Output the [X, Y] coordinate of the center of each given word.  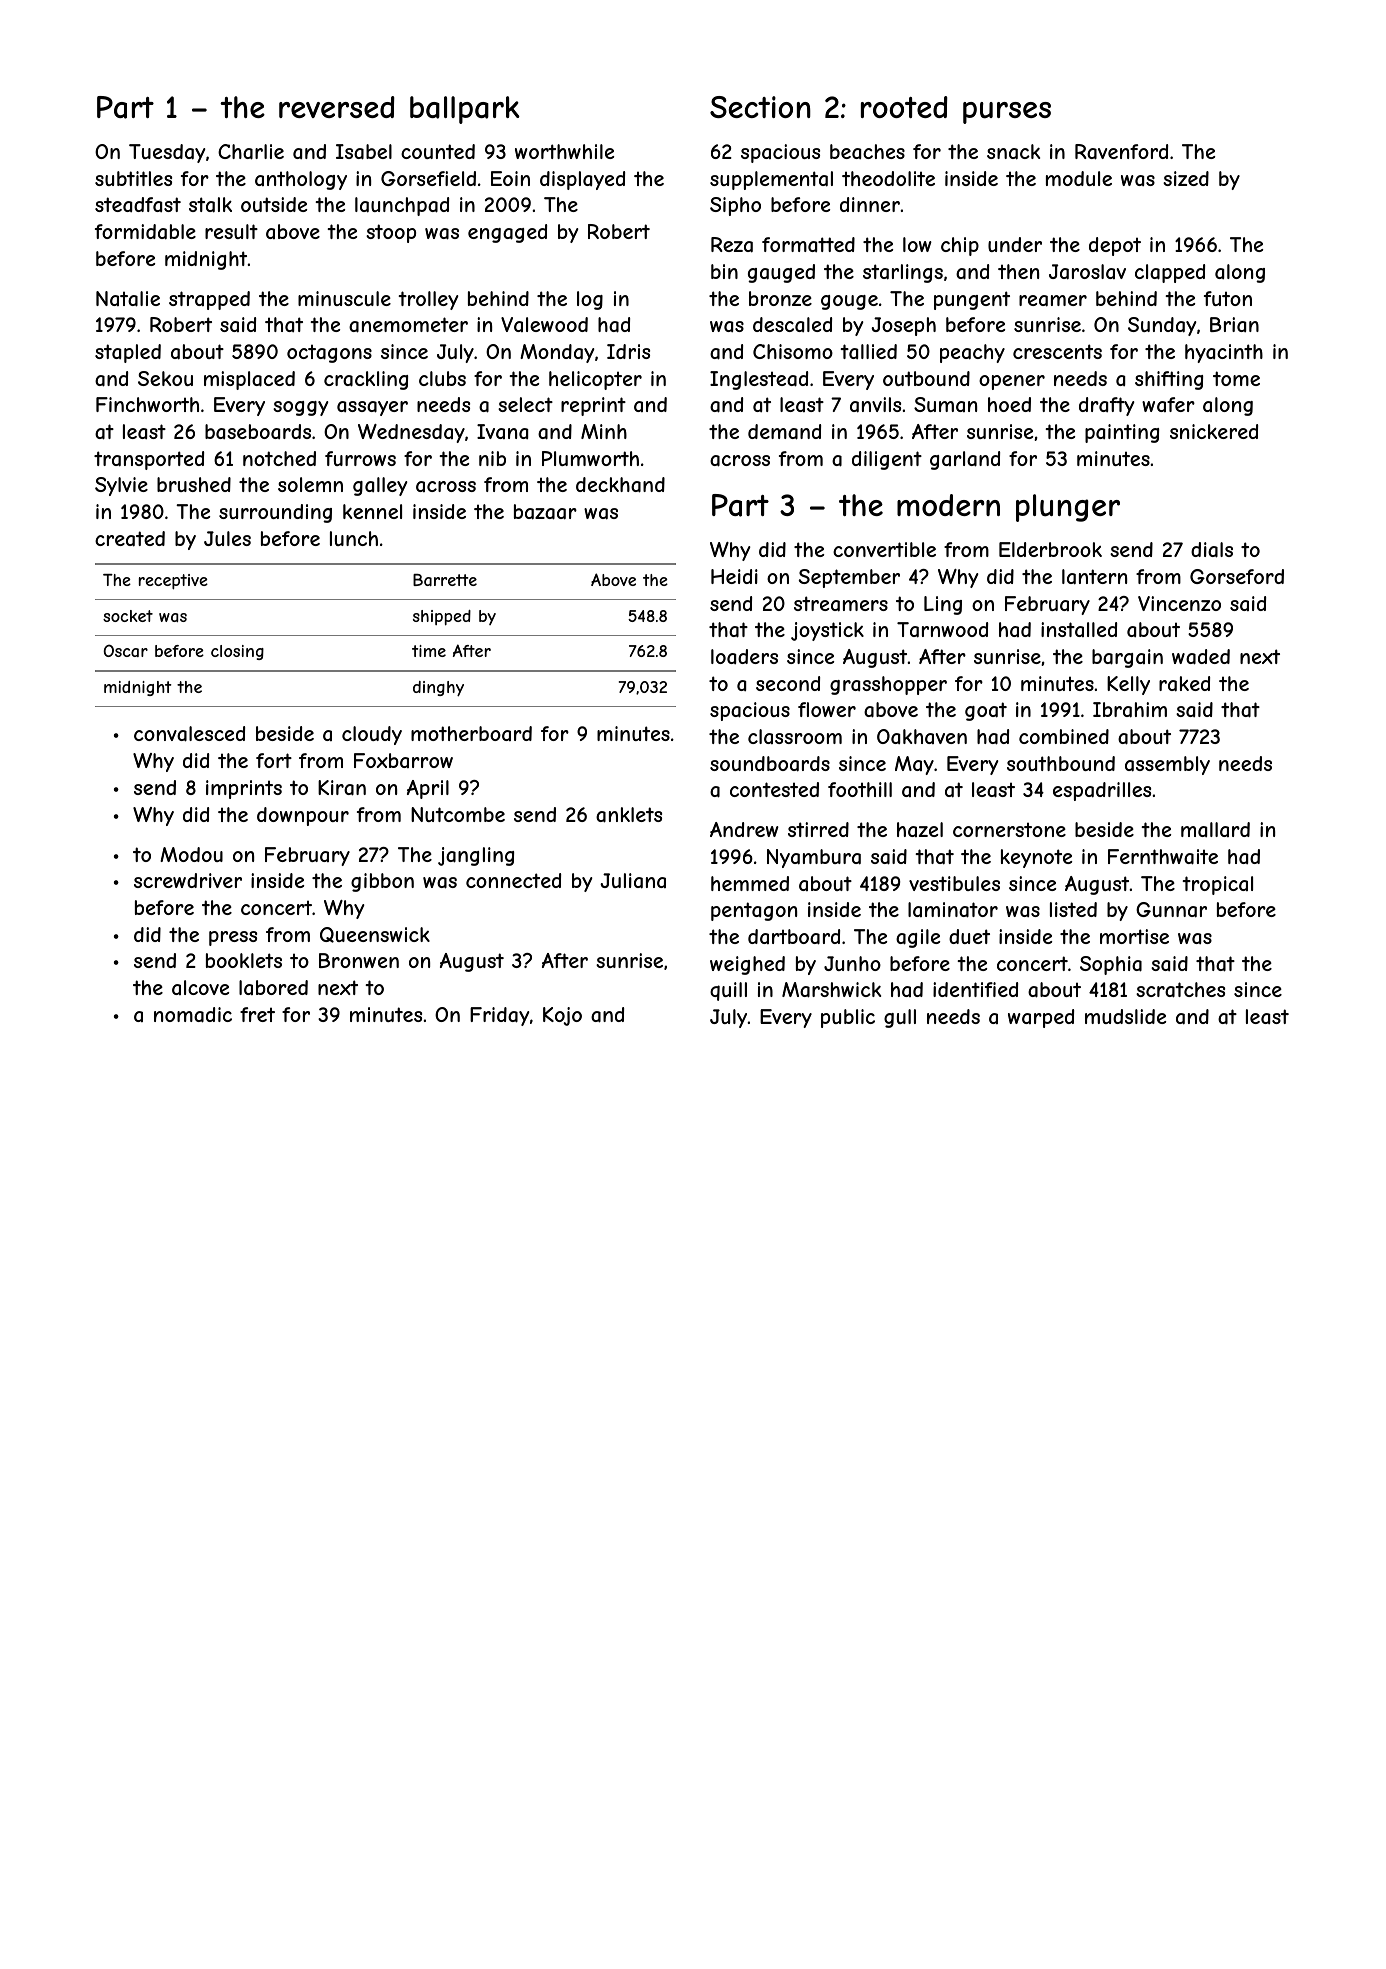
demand [784, 432]
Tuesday [167, 153]
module [1079, 178]
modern [948, 505]
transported [149, 460]
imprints [244, 789]
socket [128, 616]
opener [1012, 382]
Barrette [445, 580]
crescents [1057, 351]
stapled [128, 353]
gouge [849, 302]
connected [513, 880]
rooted [904, 107]
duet [969, 936]
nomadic [193, 1015]
